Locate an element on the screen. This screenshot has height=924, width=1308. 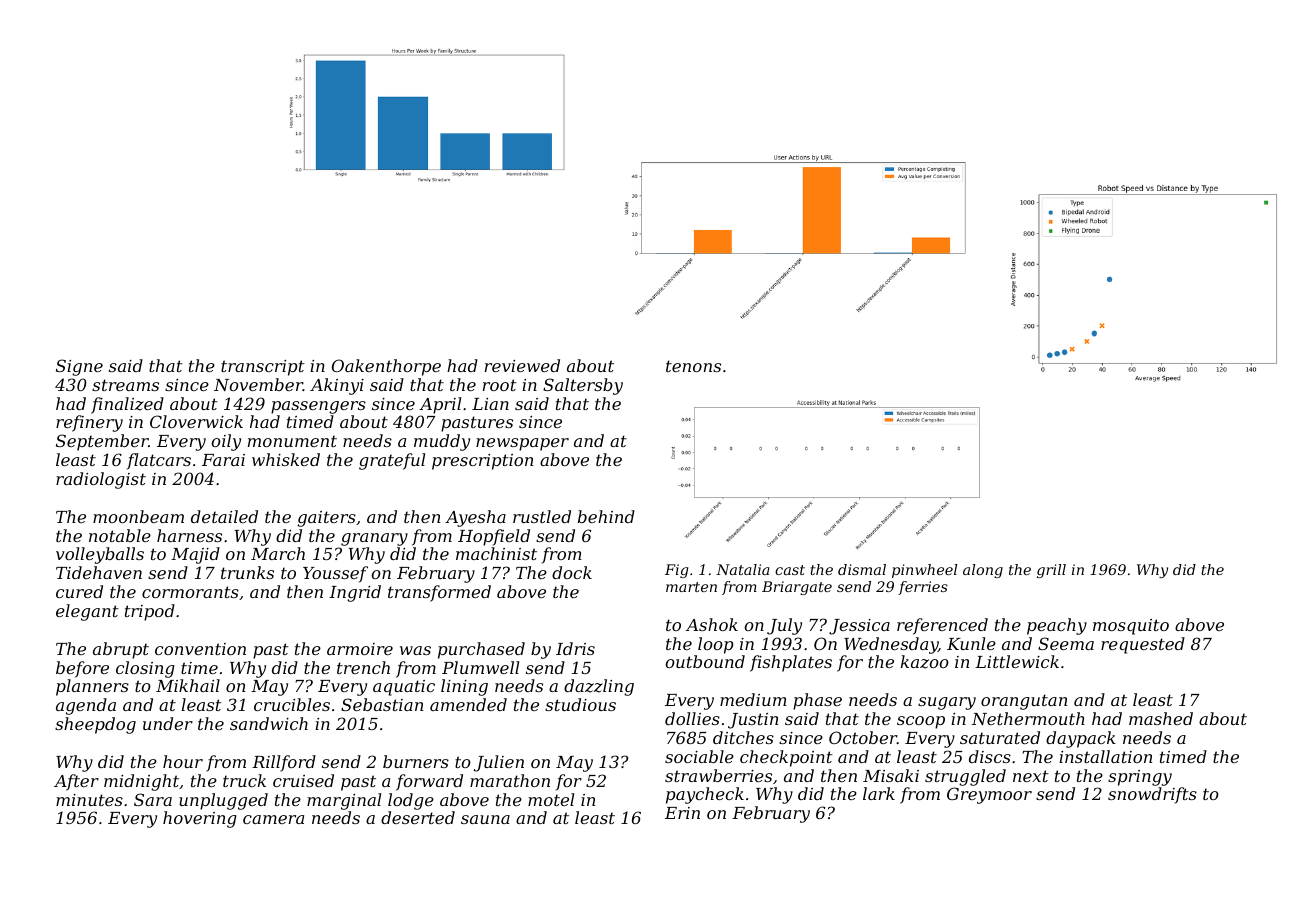
camera is located at coordinates (273, 819).
